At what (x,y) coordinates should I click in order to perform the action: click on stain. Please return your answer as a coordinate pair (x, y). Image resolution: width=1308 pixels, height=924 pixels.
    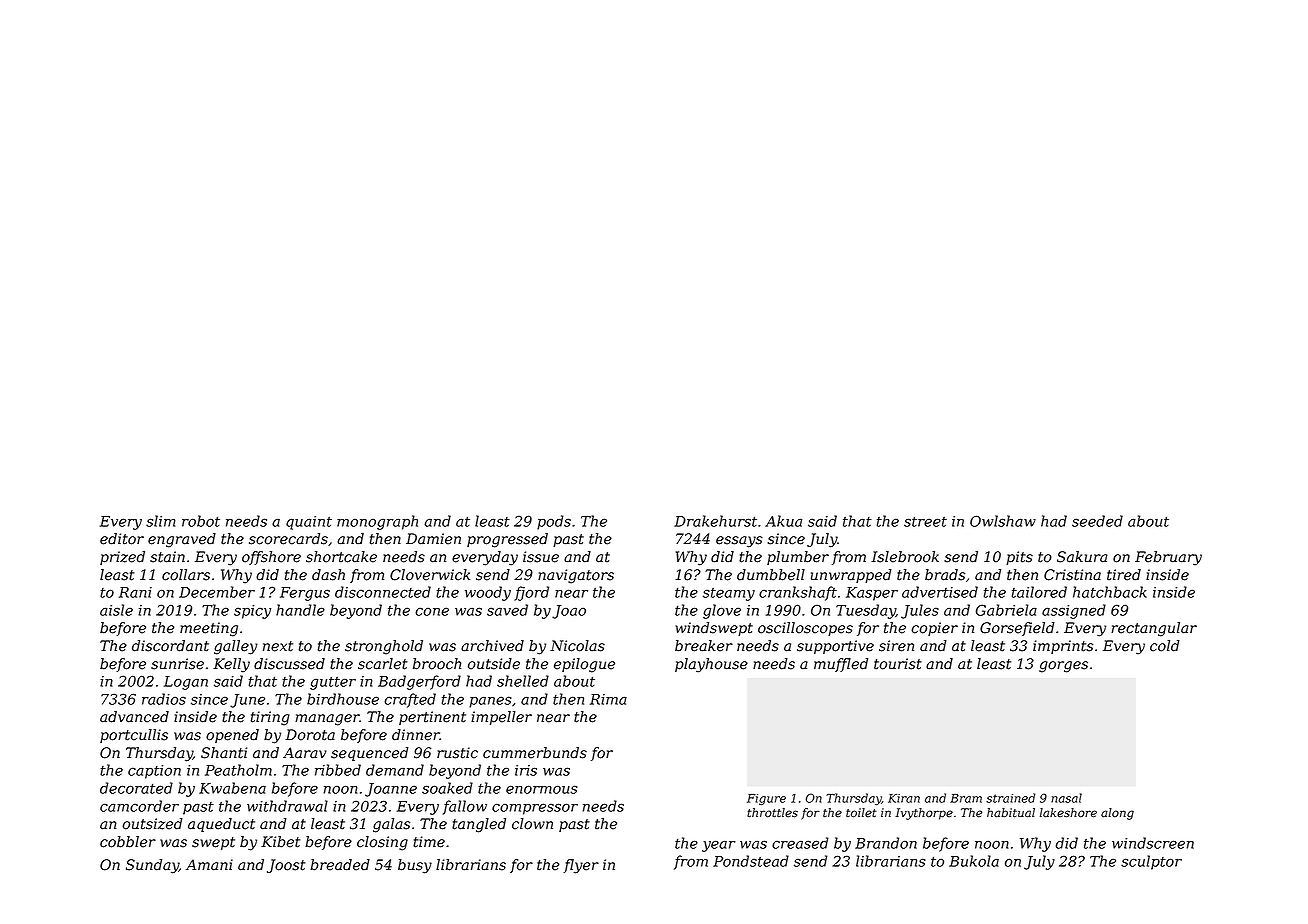
    Looking at the image, I should click on (167, 557).
